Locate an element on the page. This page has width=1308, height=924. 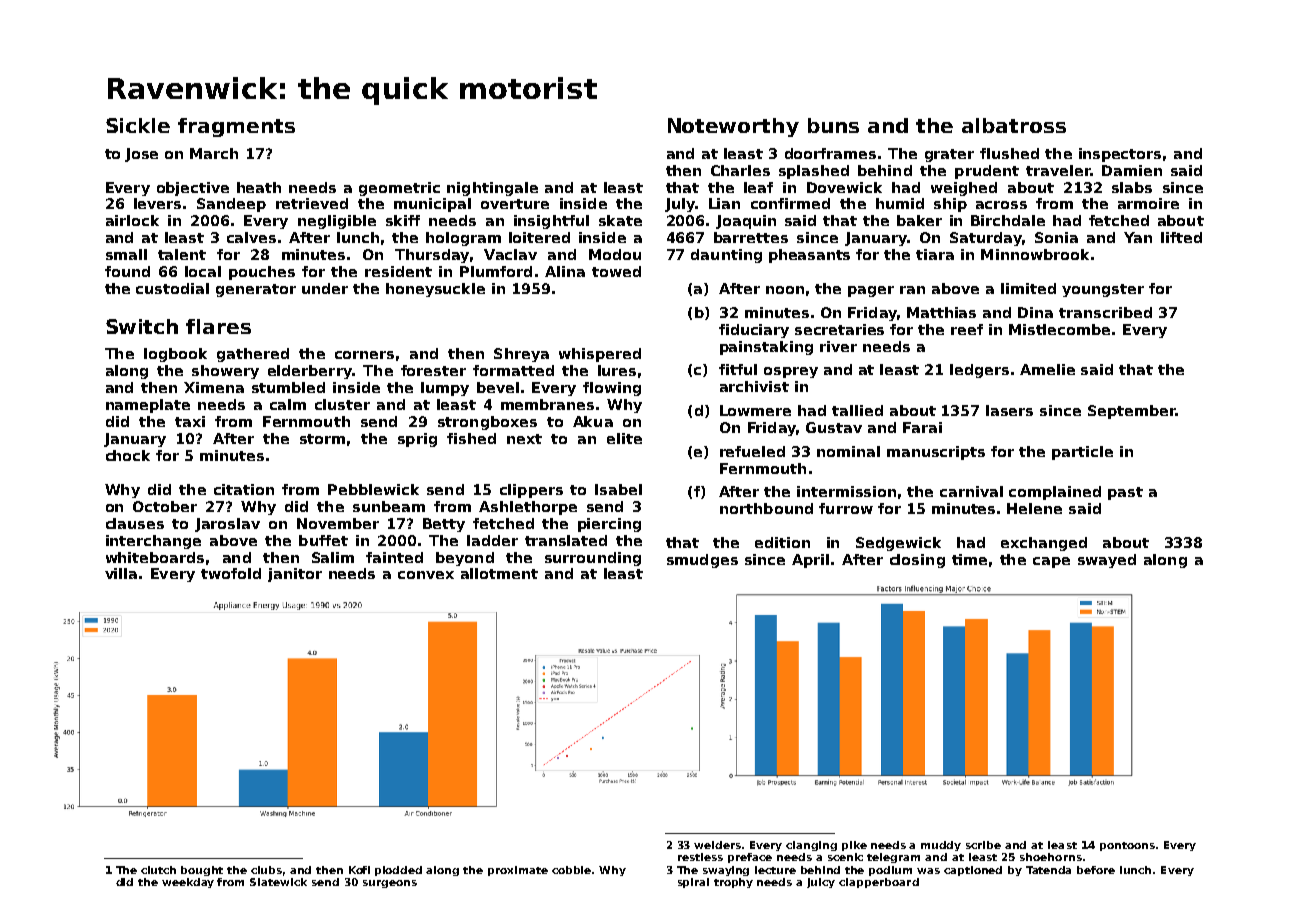
surgeons is located at coordinates (390, 884).
